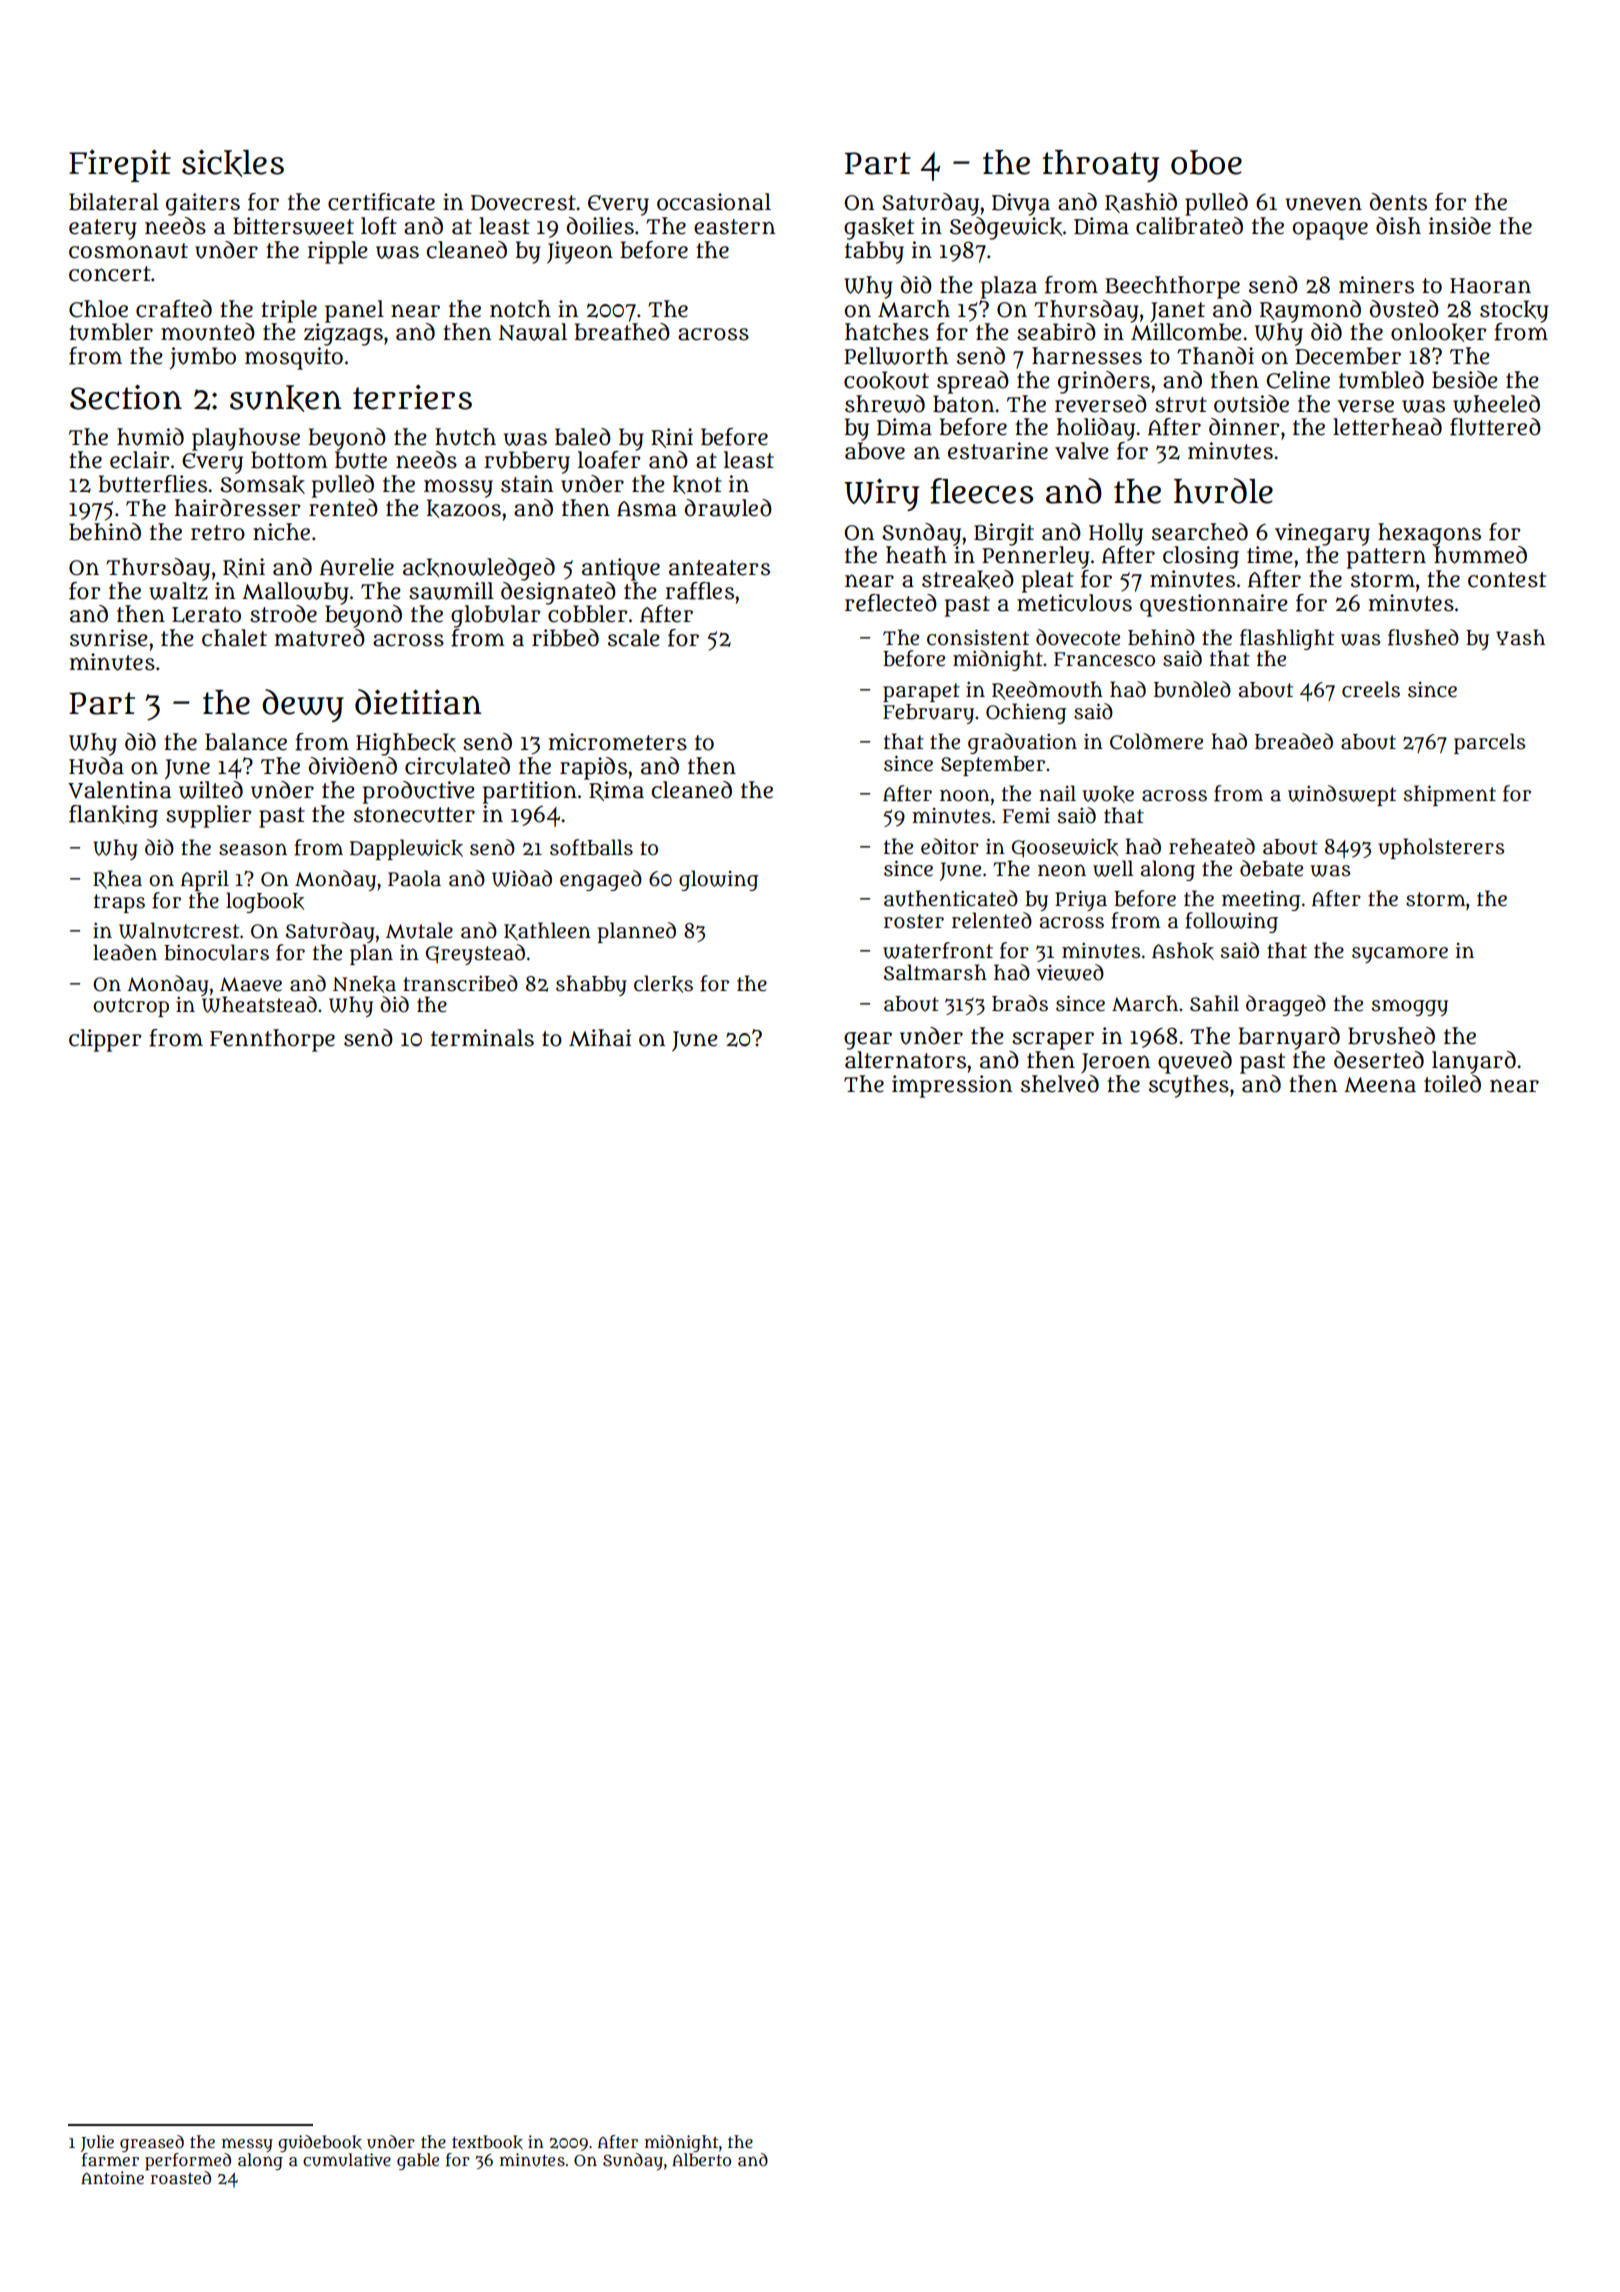  What do you see at coordinates (1489, 743) in the screenshot?
I see `parcels` at bounding box center [1489, 743].
